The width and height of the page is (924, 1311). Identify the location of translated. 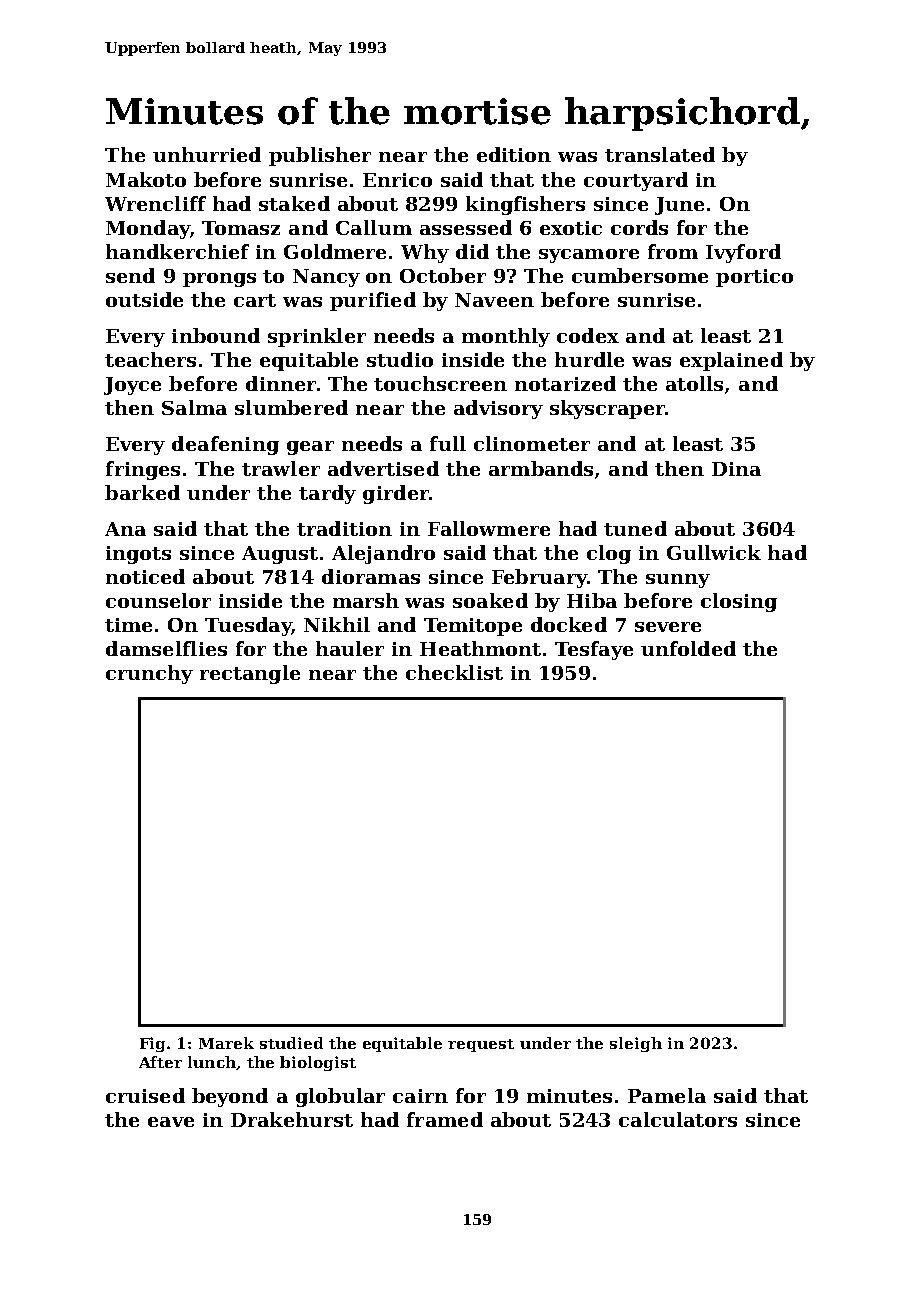
(660, 154).
